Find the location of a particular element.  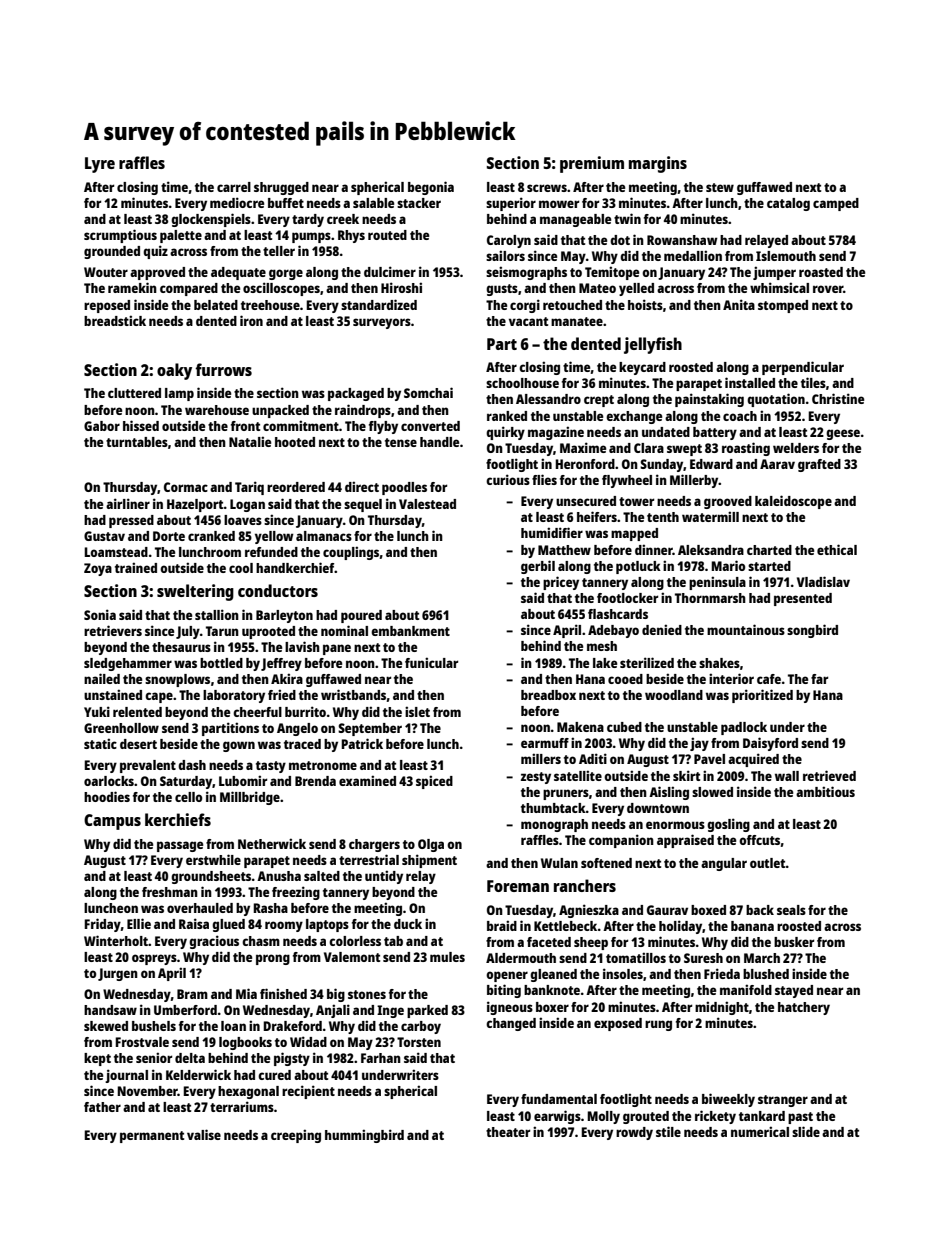

valise is located at coordinates (204, 1134).
